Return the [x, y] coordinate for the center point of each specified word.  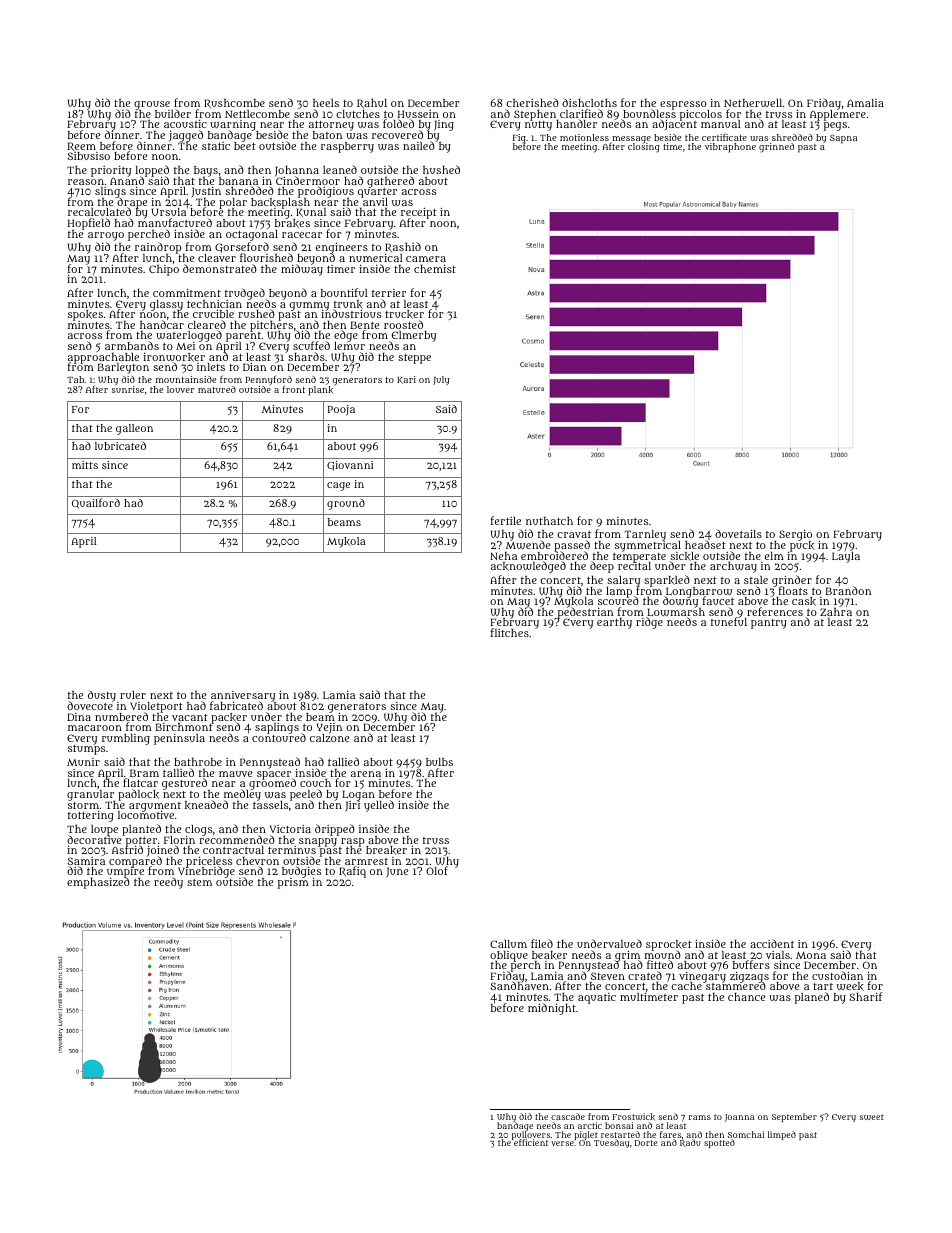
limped [782, 1135]
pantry [769, 624]
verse [562, 1143]
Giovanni [350, 466]
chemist [435, 269]
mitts [85, 465]
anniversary [243, 696]
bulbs [439, 762]
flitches [510, 632]
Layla [846, 557]
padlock [138, 795]
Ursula [168, 212]
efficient [531, 1143]
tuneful [729, 622]
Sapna [843, 139]
